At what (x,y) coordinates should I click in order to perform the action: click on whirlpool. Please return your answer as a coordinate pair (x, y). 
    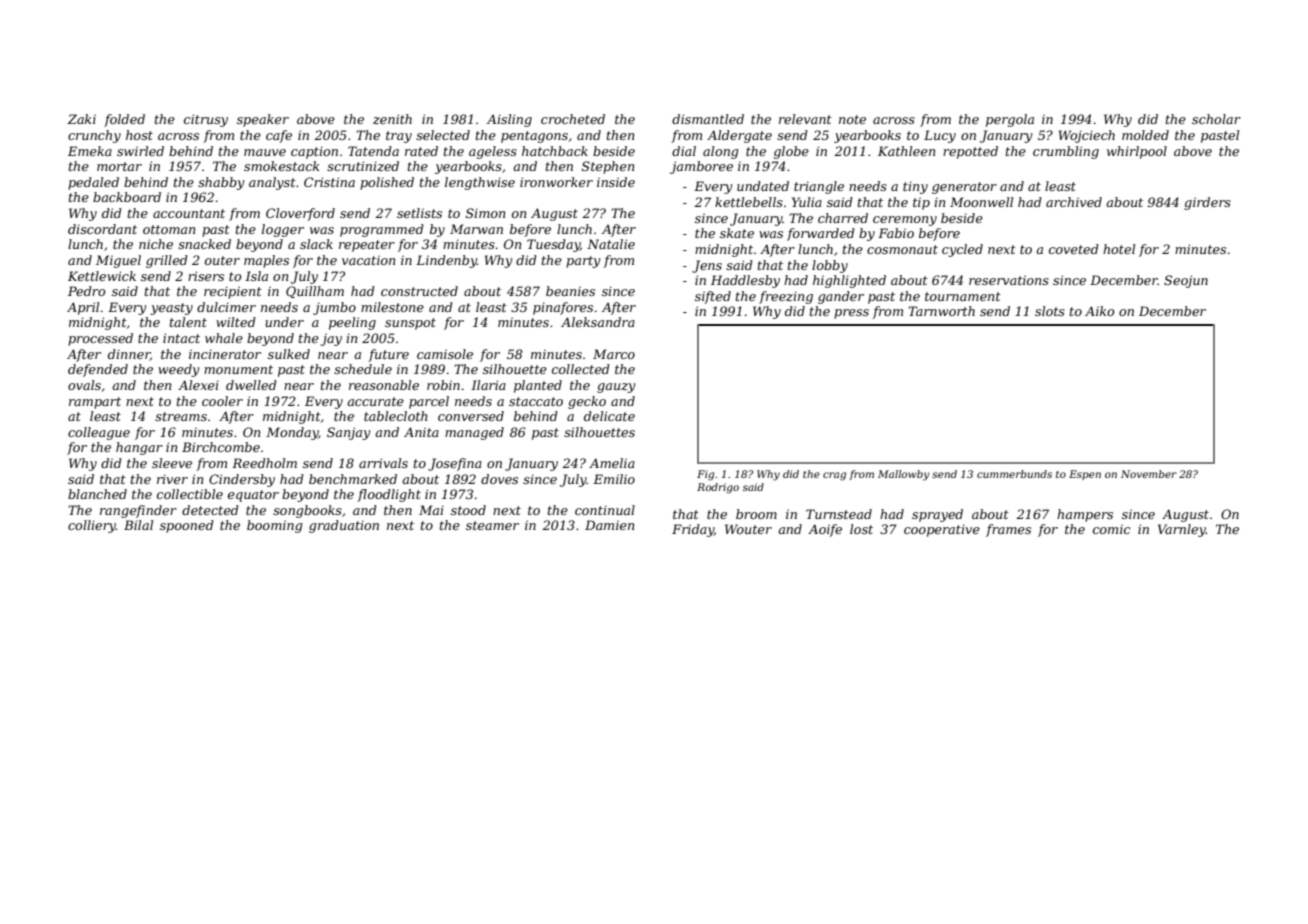
    Looking at the image, I should click on (1137, 152).
